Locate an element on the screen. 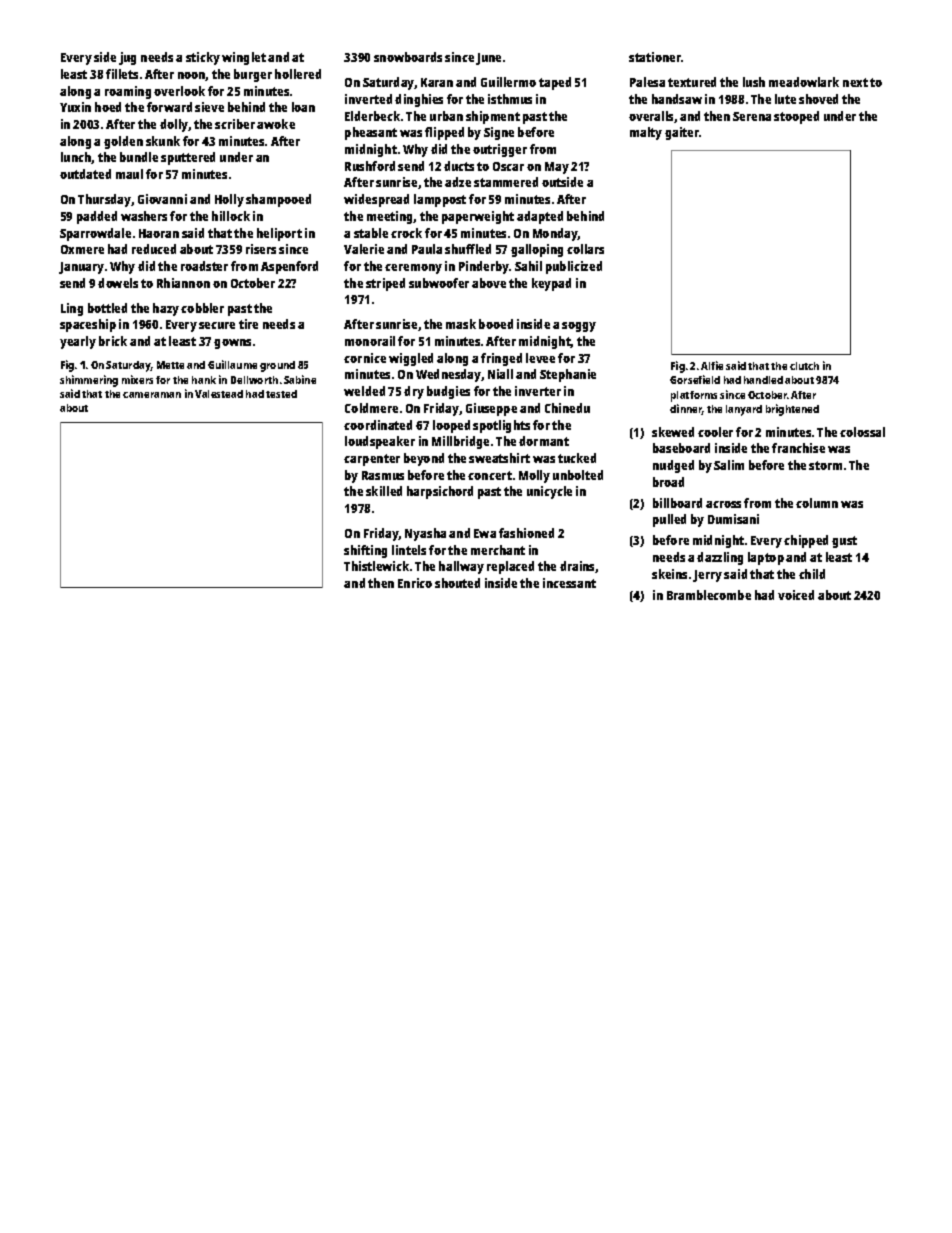  soggy is located at coordinates (579, 327).
